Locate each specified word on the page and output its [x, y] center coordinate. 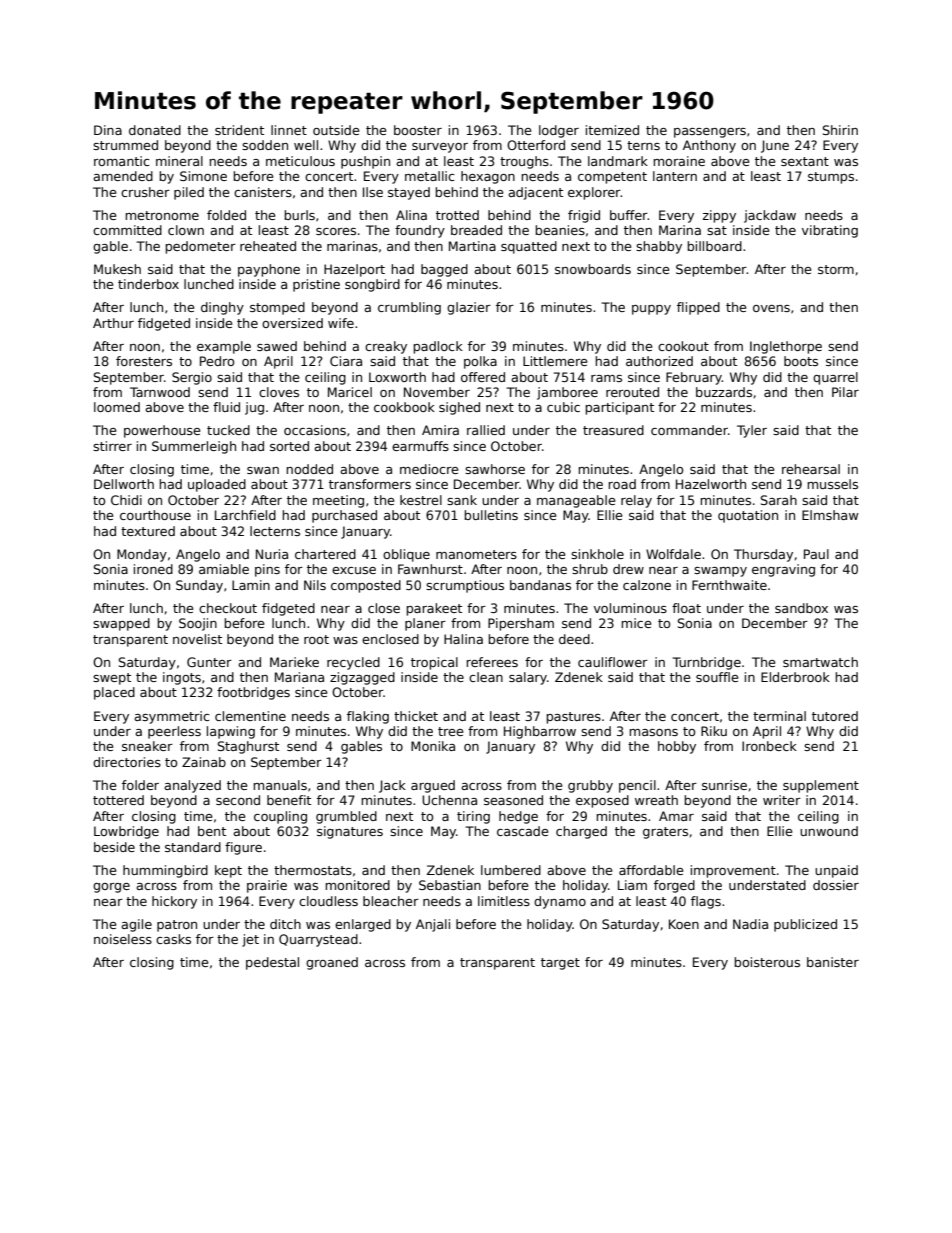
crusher [145, 192]
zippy [719, 216]
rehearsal [811, 469]
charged [581, 832]
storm [836, 269]
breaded [476, 230]
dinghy [222, 308]
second [238, 800]
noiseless [123, 939]
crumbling [409, 308]
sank [462, 500]
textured [148, 531]
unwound [829, 831]
